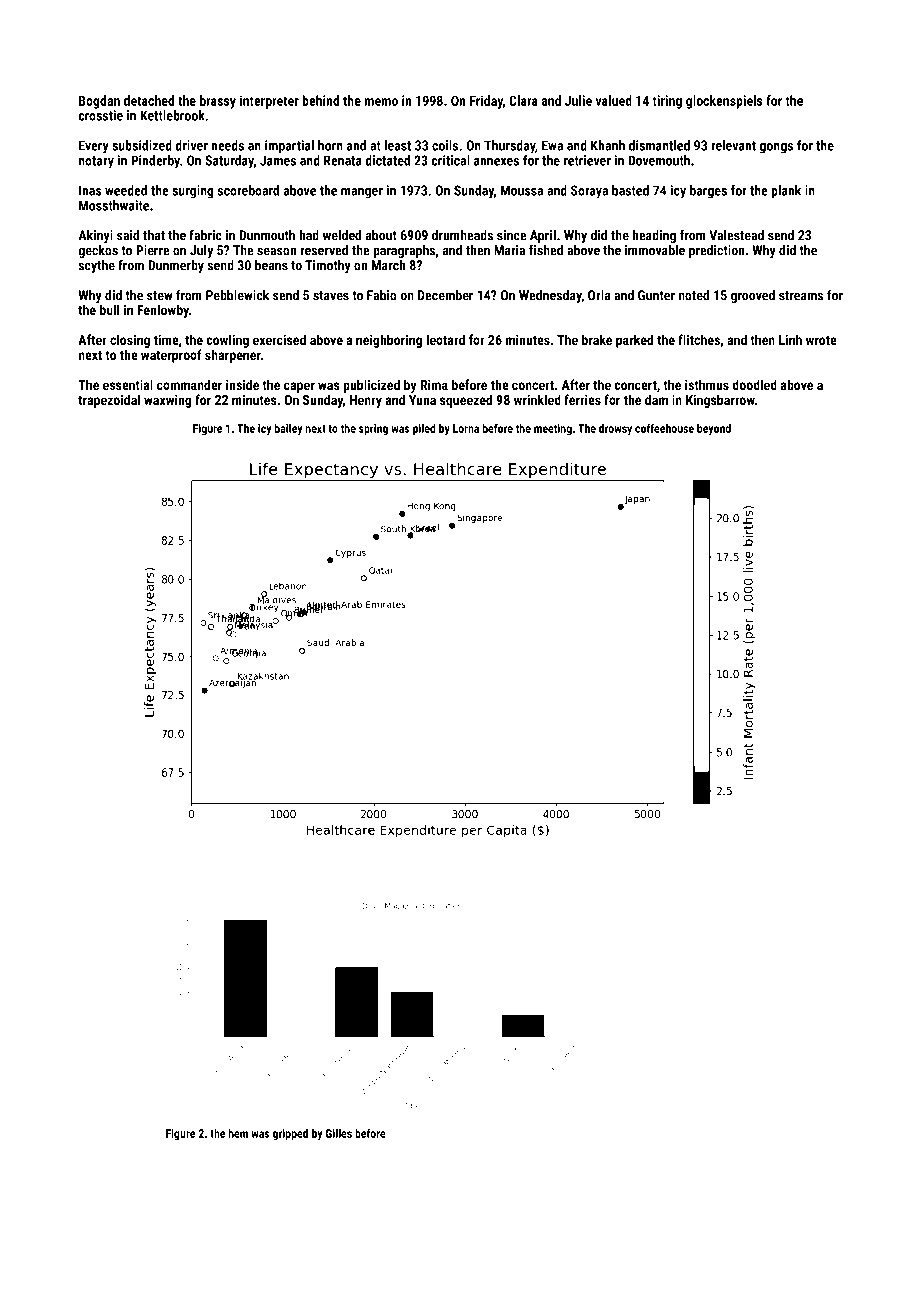  What do you see at coordinates (288, 430) in the document?
I see `bailey` at bounding box center [288, 430].
